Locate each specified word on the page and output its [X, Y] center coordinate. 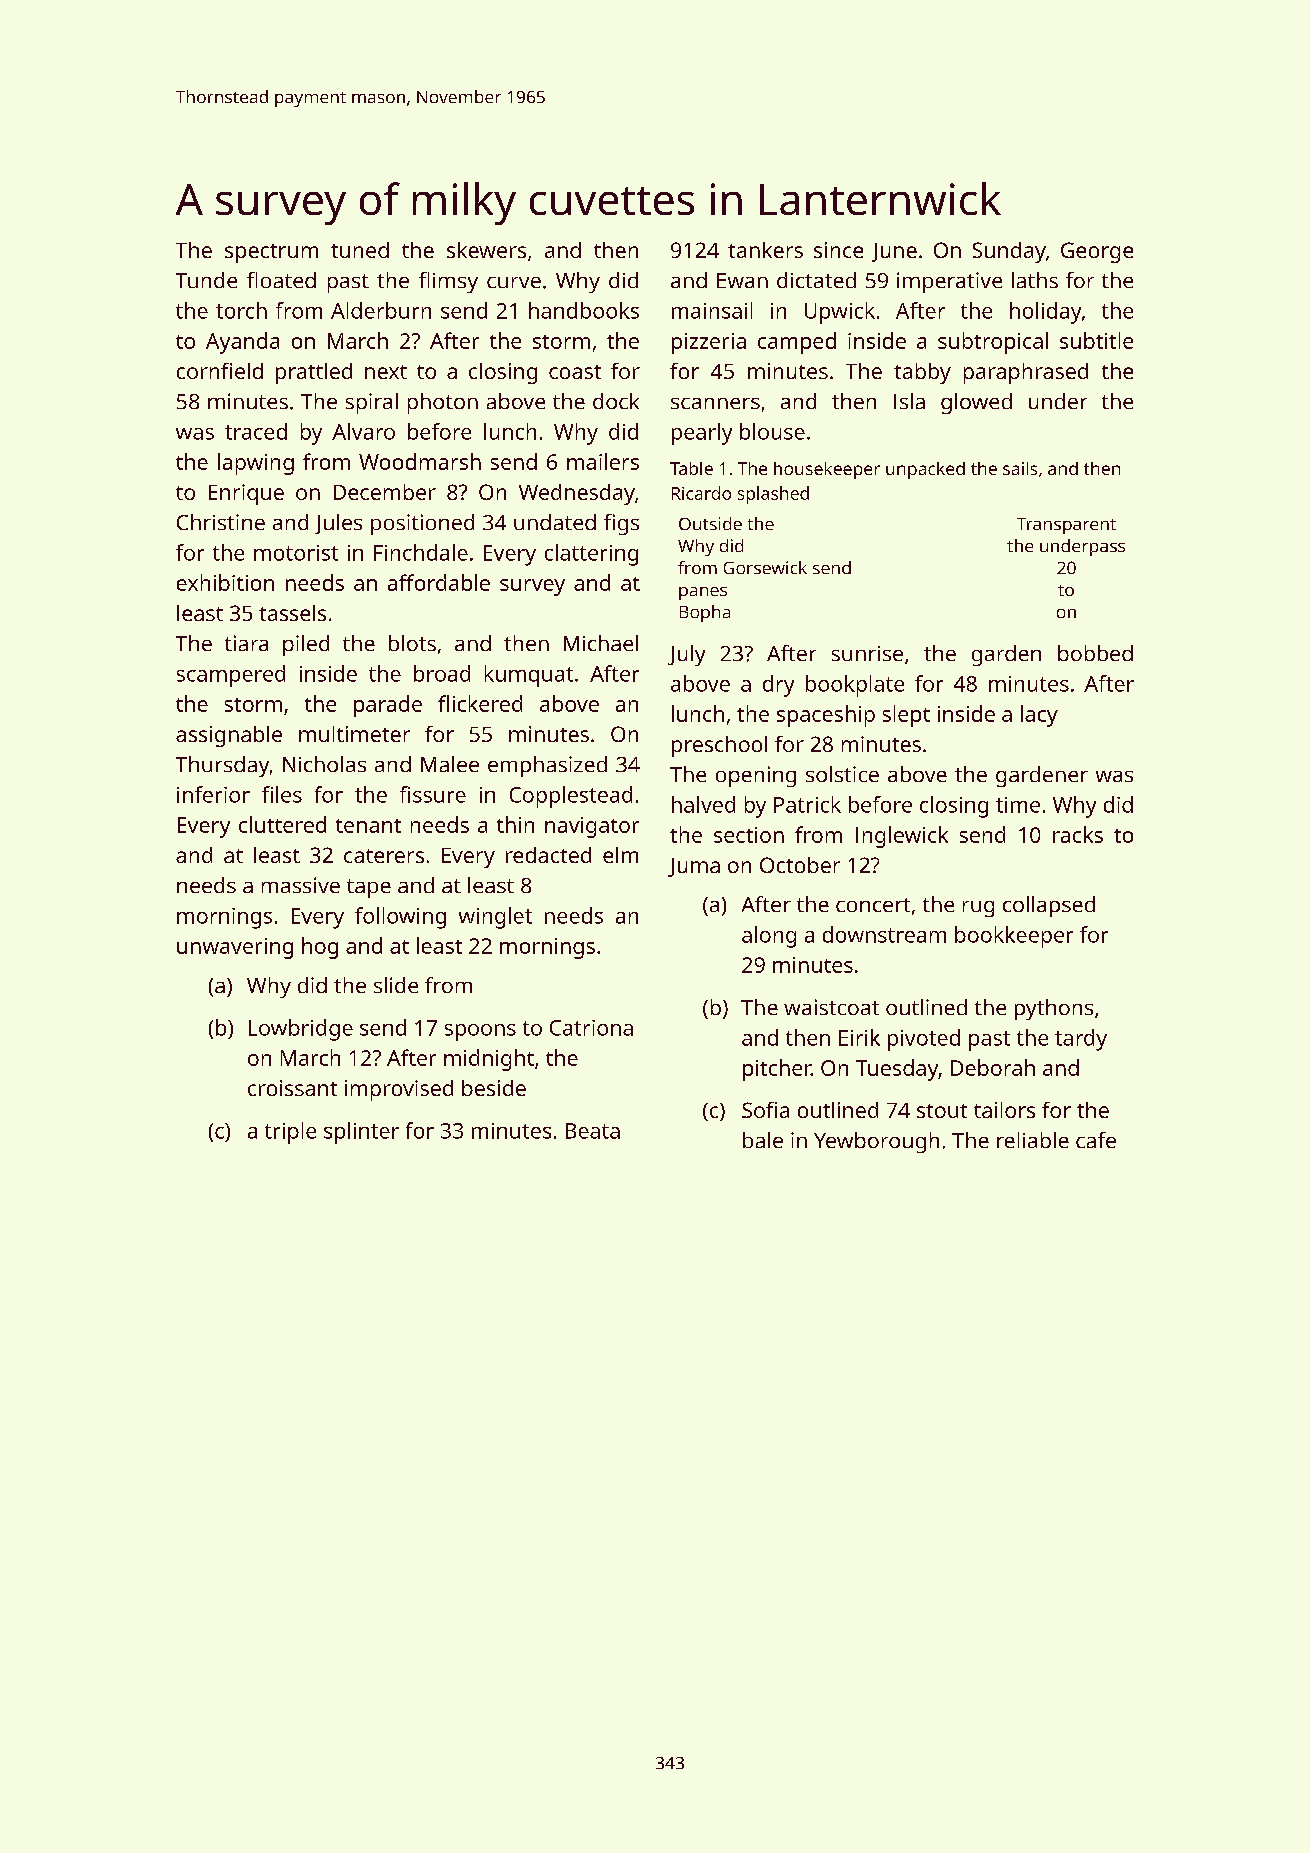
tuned [360, 250]
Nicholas [324, 764]
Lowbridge [301, 1030]
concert [873, 905]
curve [514, 282]
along [769, 937]
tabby [922, 373]
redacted [548, 855]
